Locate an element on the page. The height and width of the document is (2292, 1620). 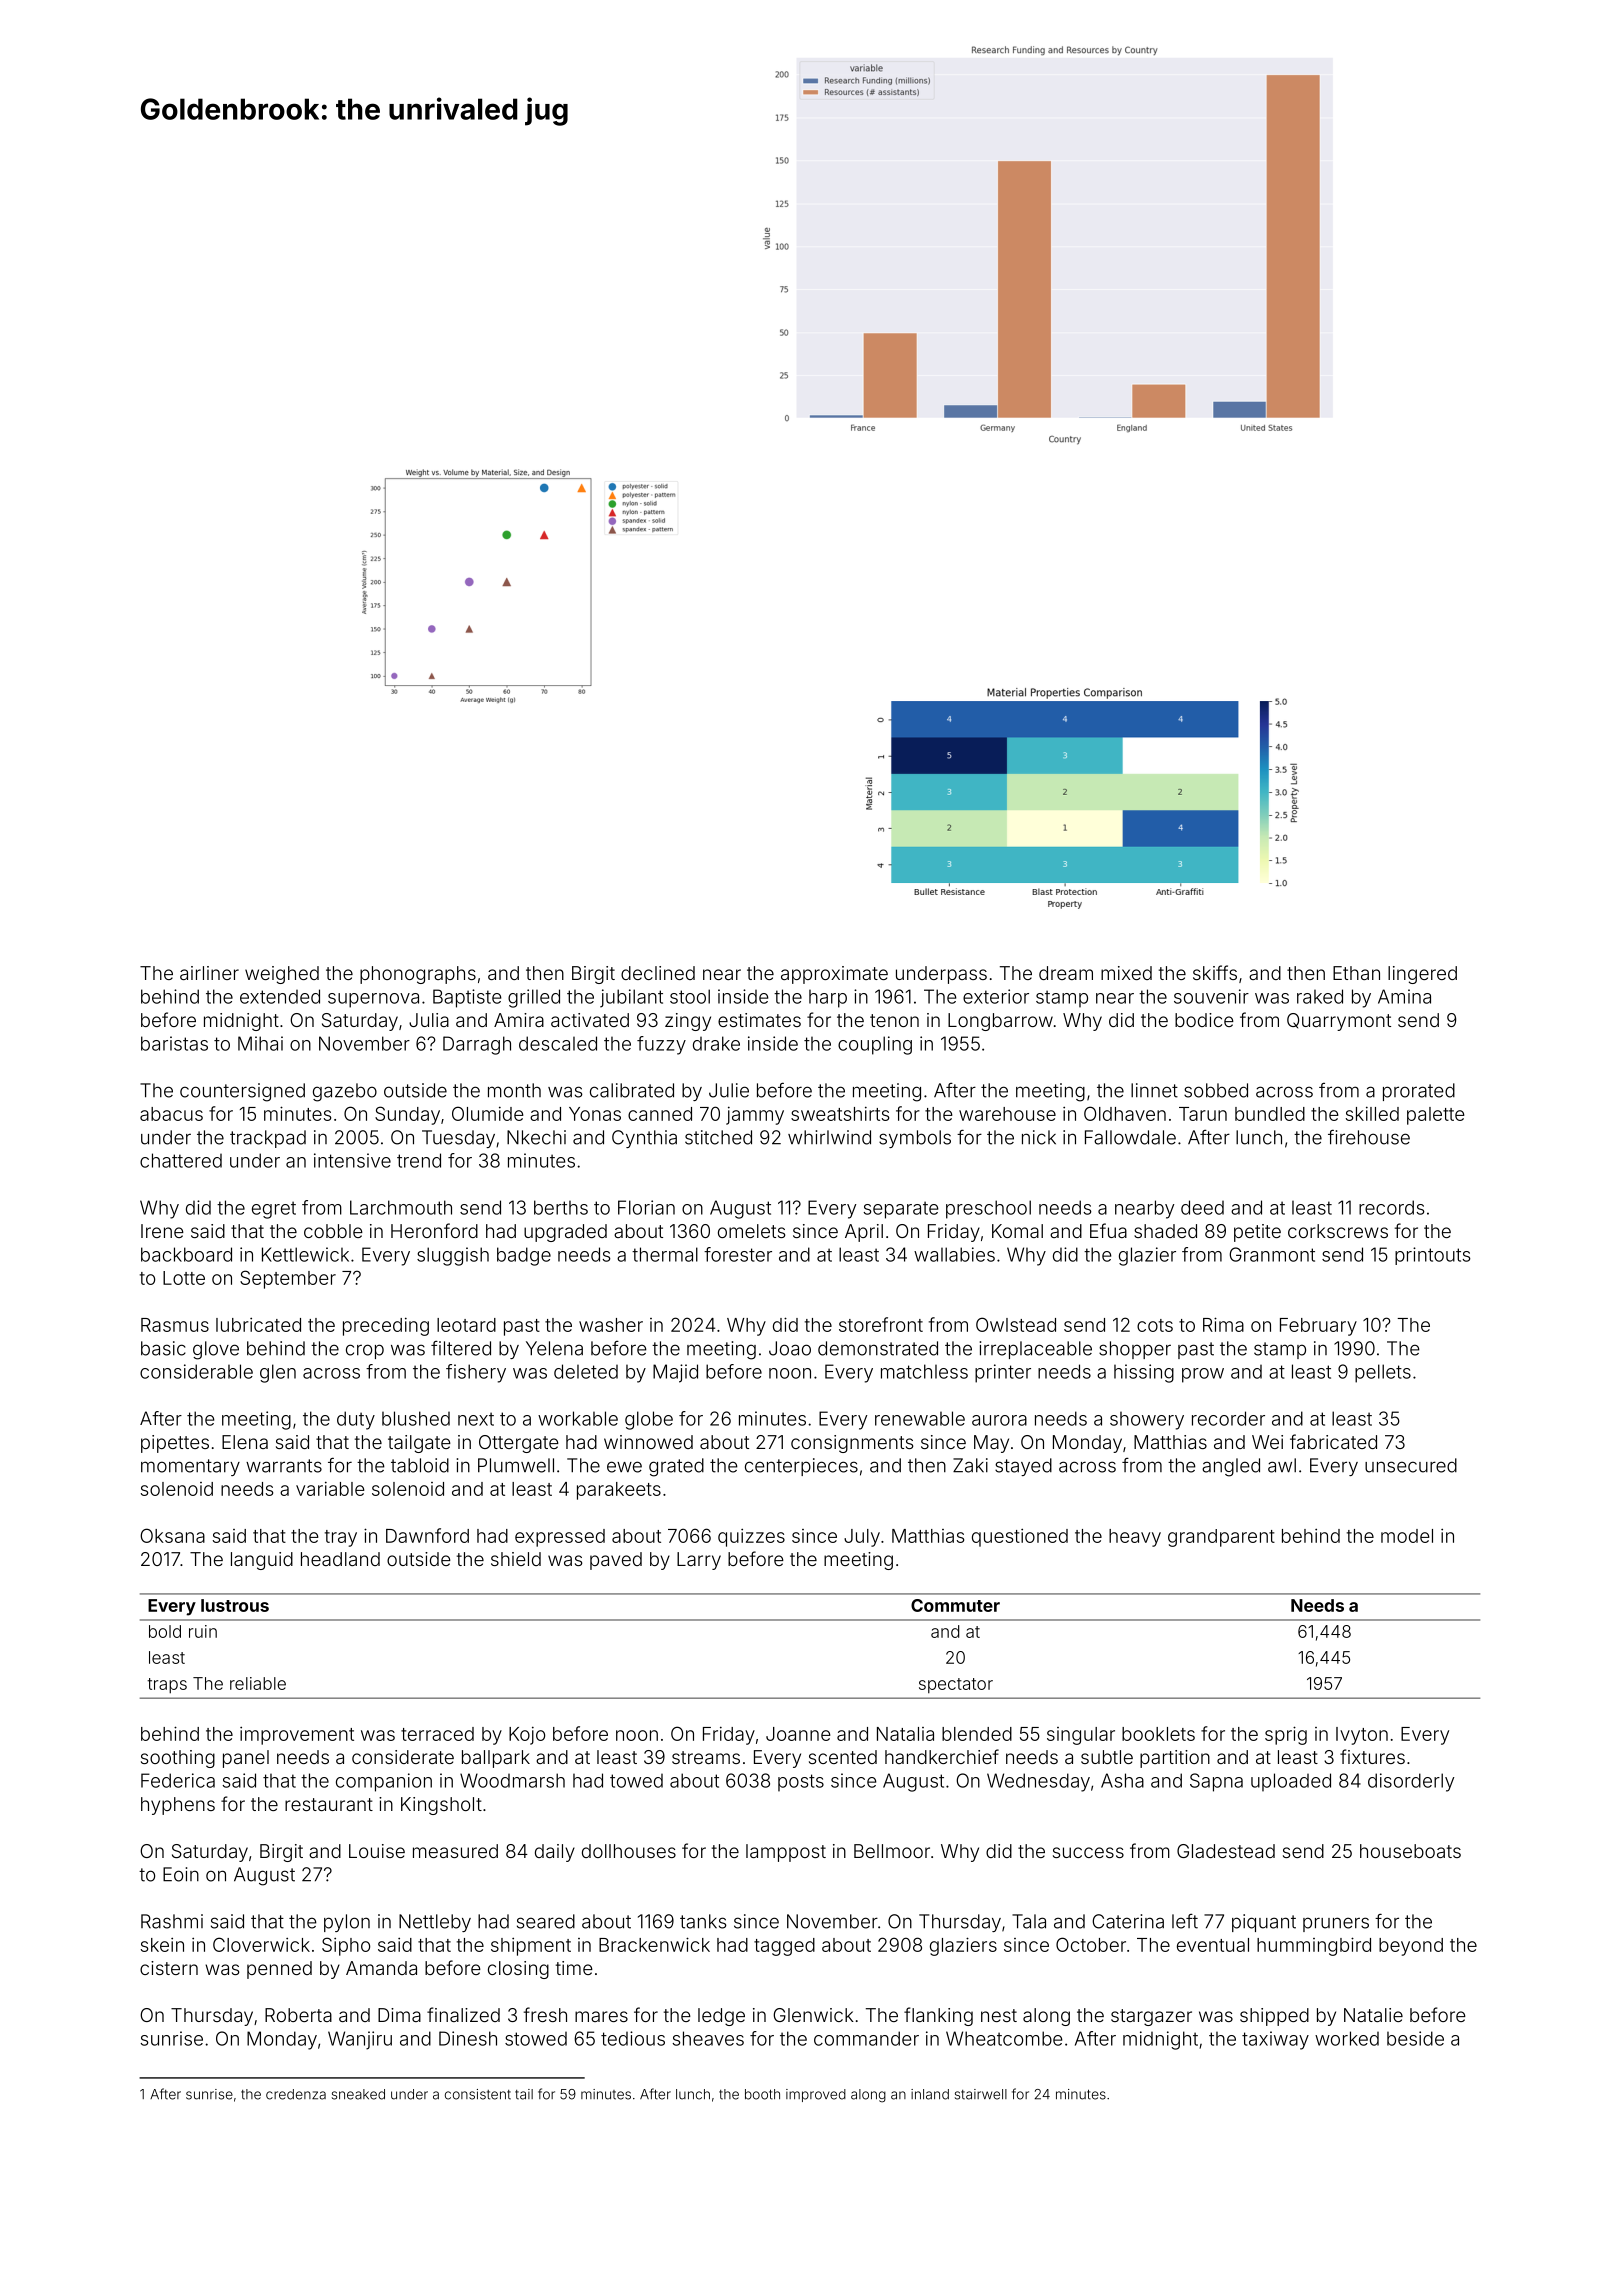
lustrous is located at coordinates (235, 1605).
